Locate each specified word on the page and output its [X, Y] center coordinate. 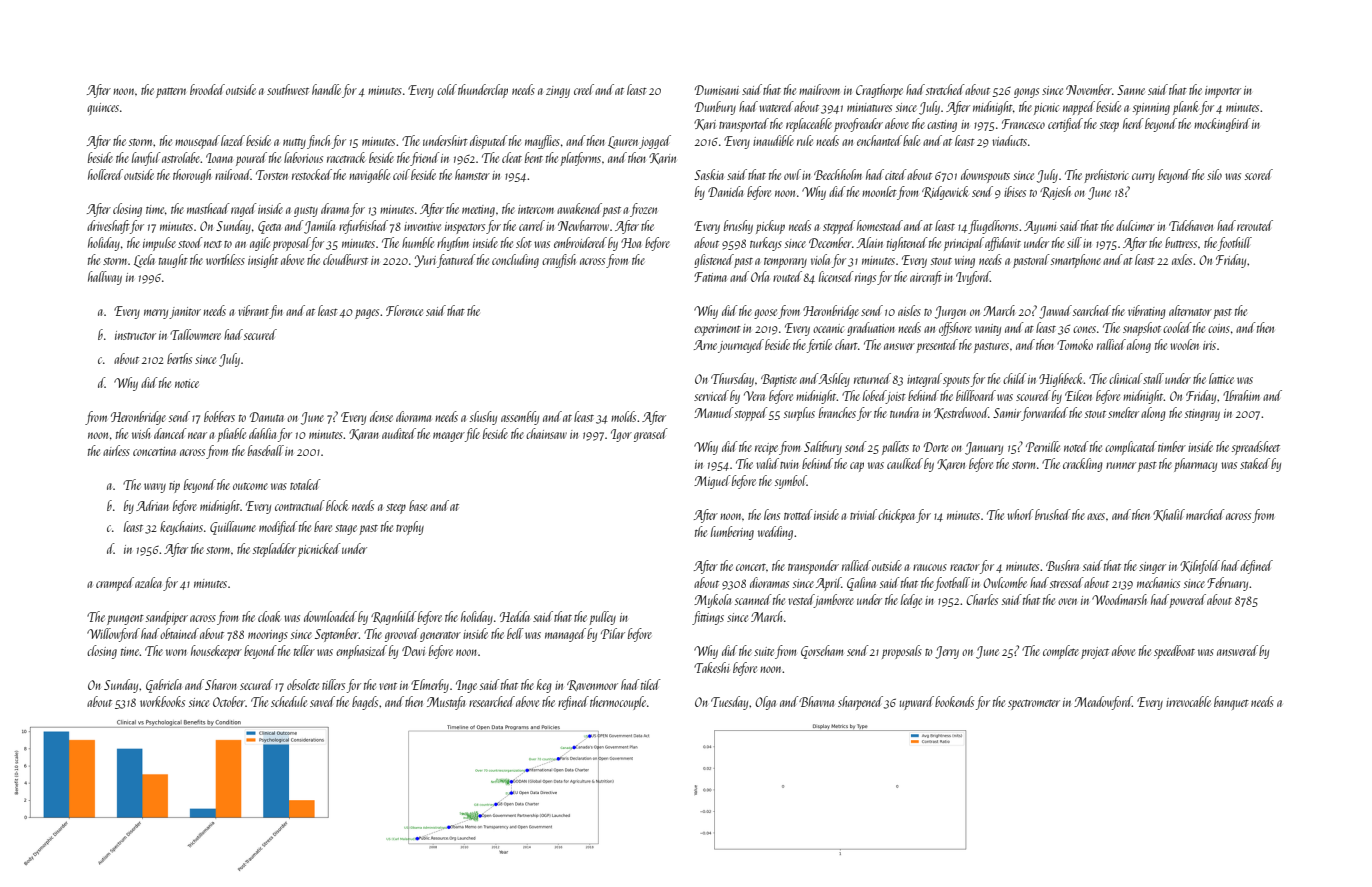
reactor [965, 567]
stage [346, 530]
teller [304, 650]
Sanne [1131, 90]
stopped [751, 414]
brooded [207, 89]
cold [447, 89]
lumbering [732, 533]
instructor [135, 335]
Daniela [725, 191]
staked [1255, 463]
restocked [312, 174]
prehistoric [1106, 176]
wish [141, 433]
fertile [819, 346]
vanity [988, 330]
